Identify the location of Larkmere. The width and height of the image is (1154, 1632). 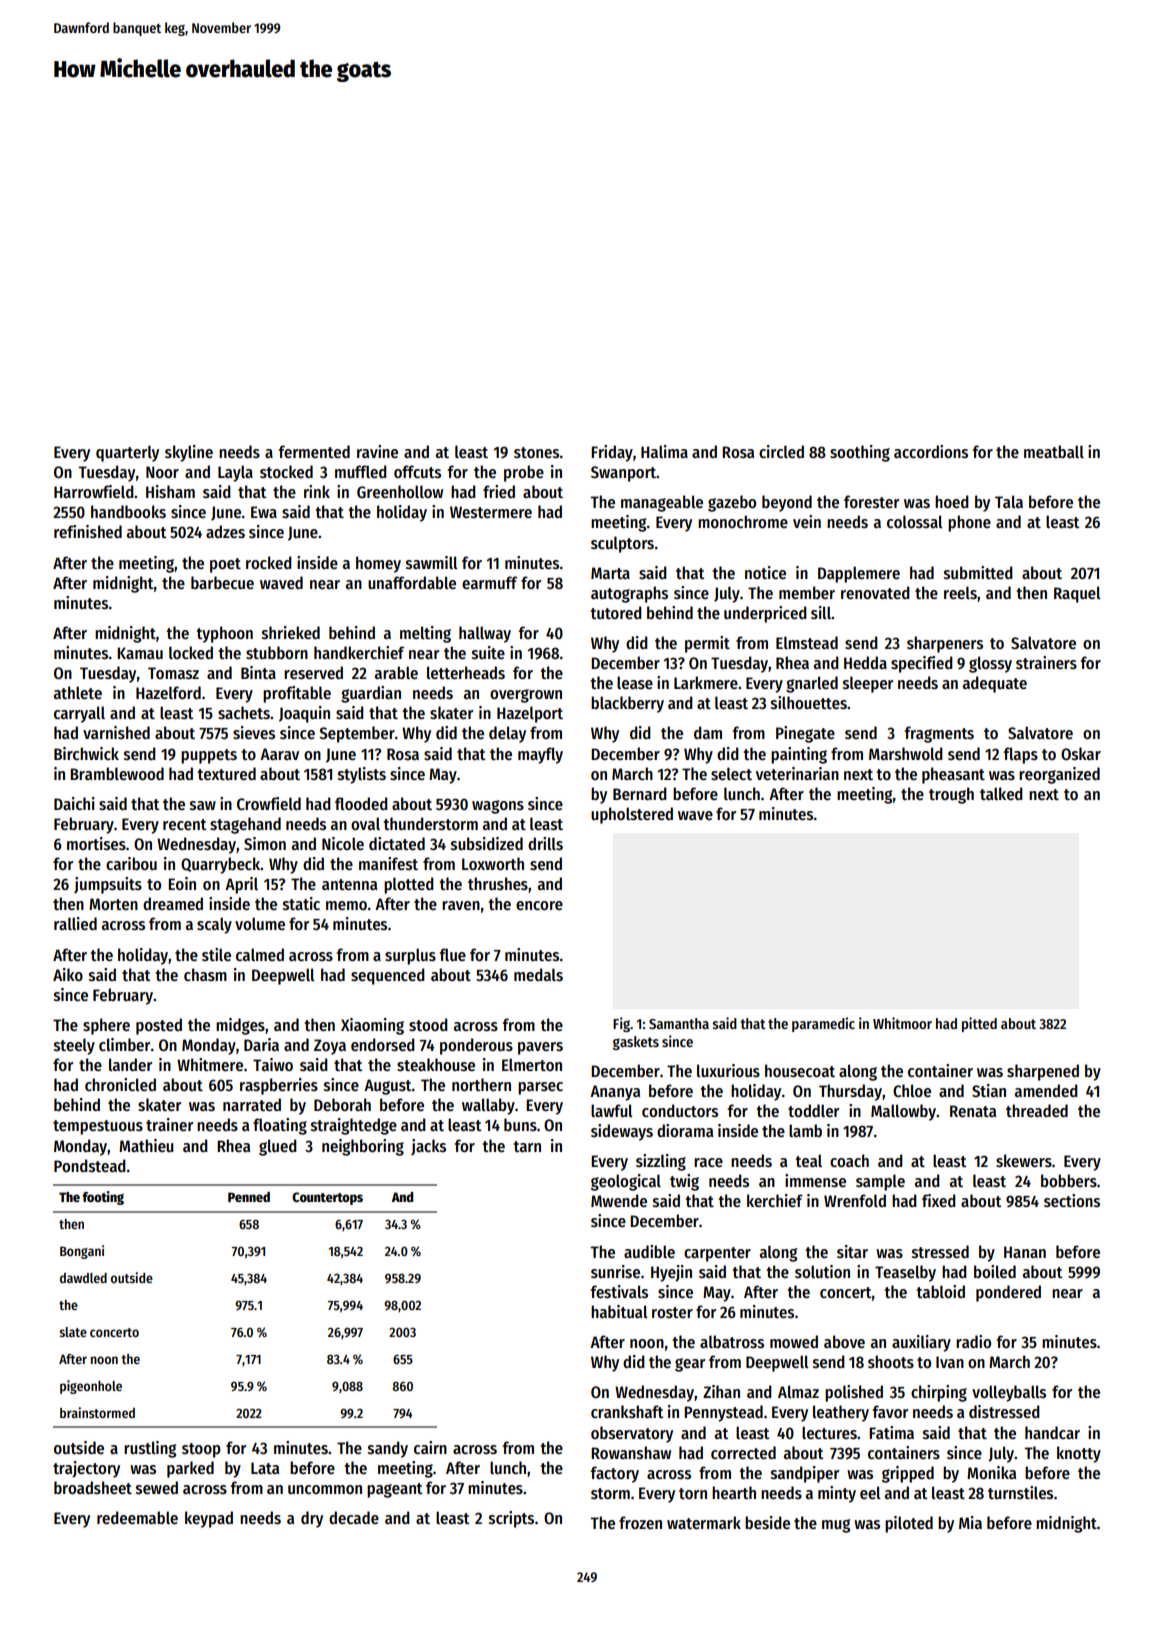
(706, 682).
